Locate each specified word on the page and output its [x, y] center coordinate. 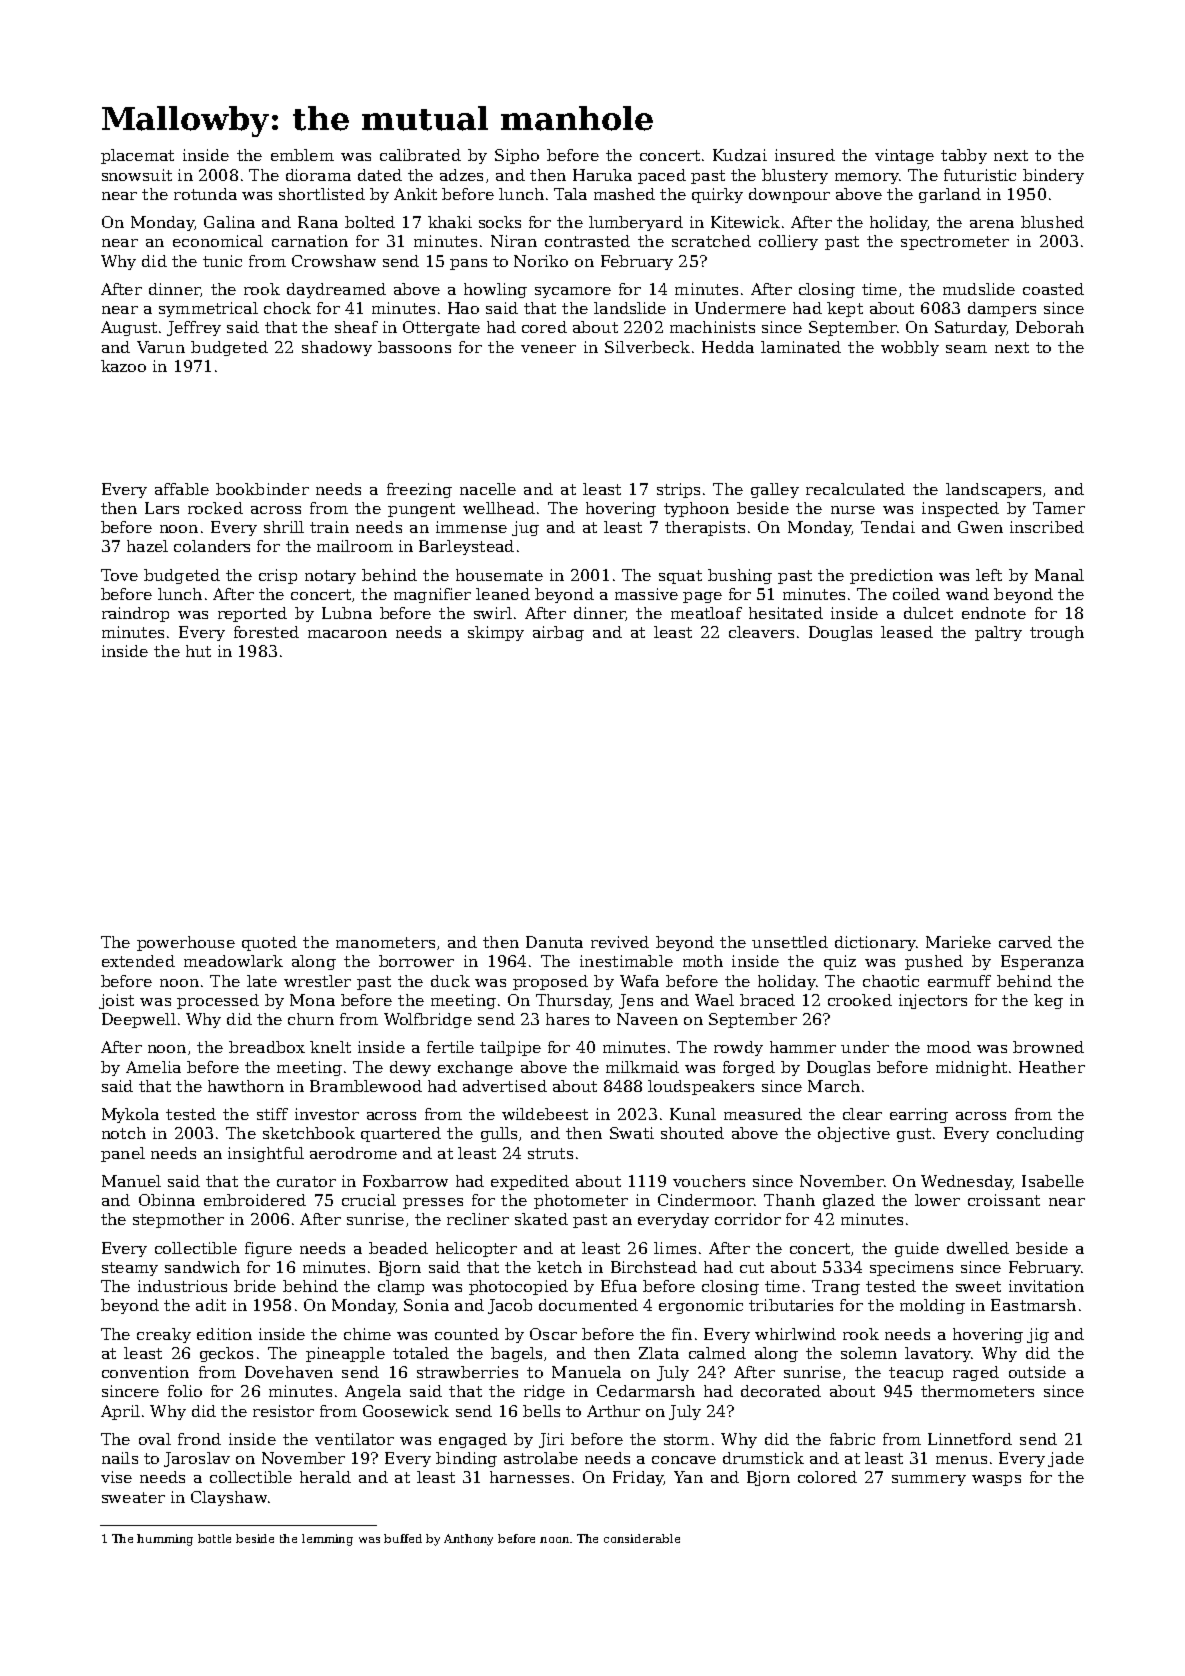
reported [252, 614]
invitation [1046, 1286]
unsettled [790, 942]
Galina [229, 222]
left [989, 575]
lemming [327, 1540]
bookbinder [262, 489]
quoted [269, 943]
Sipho [517, 156]
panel [123, 1154]
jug [525, 528]
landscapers [993, 490]
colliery [788, 242]
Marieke [958, 942]
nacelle [488, 489]
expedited [530, 1182]
